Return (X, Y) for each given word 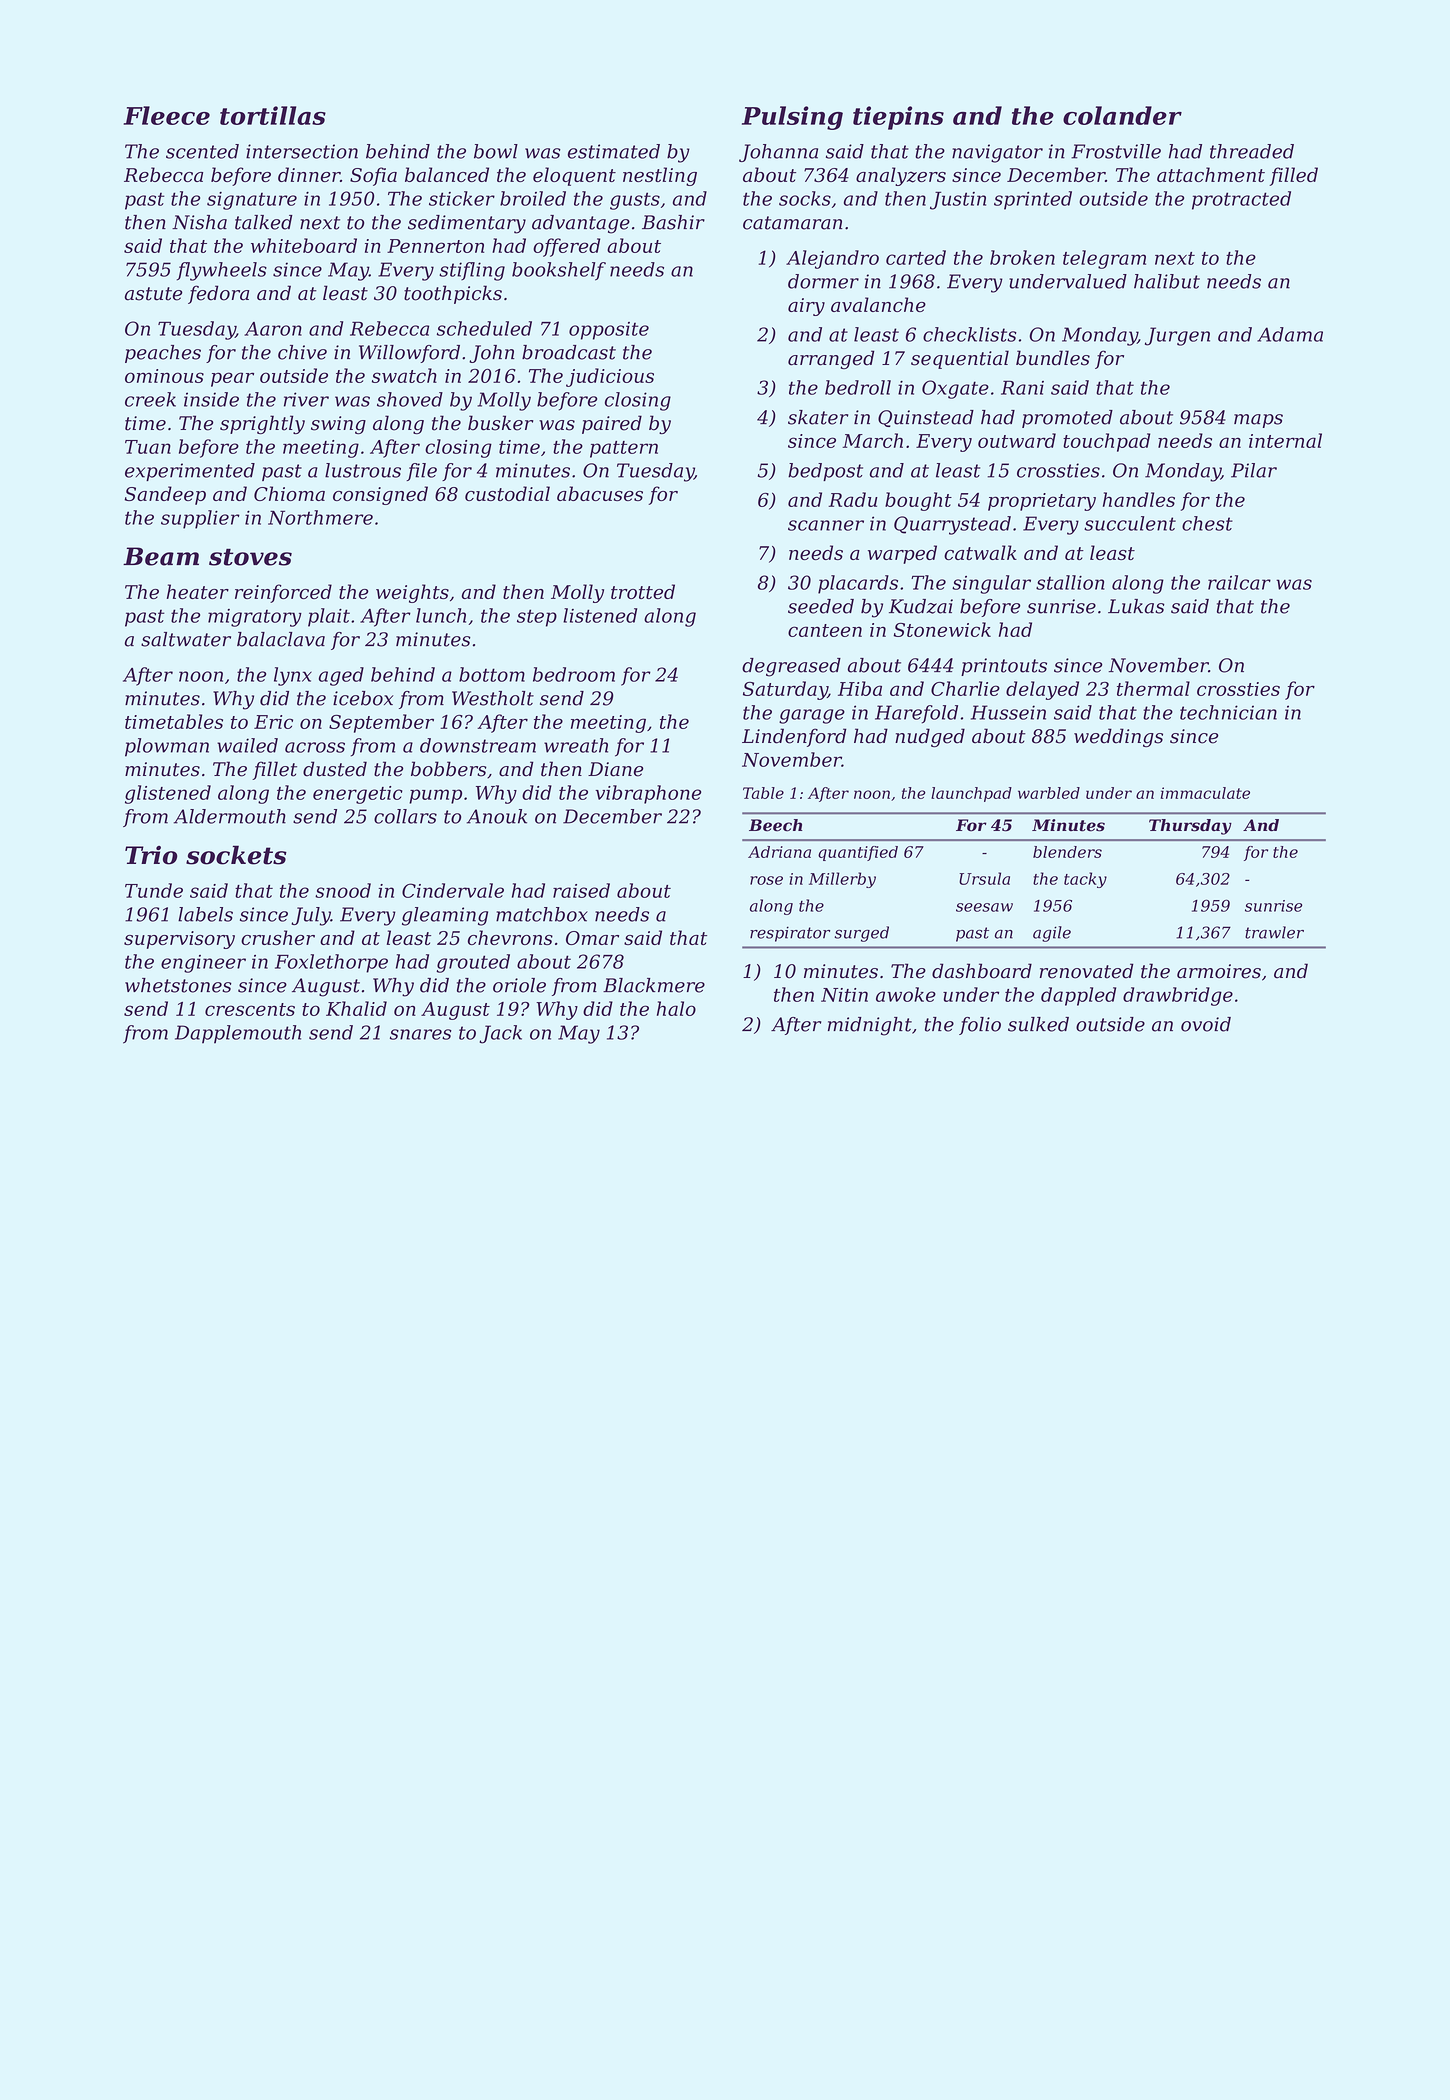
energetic (358, 795)
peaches (163, 354)
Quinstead (926, 418)
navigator (997, 153)
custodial (507, 493)
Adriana (779, 852)
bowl (496, 151)
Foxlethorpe (331, 963)
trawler (1274, 932)
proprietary (1042, 502)
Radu (853, 499)
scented (202, 151)
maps (1258, 421)
